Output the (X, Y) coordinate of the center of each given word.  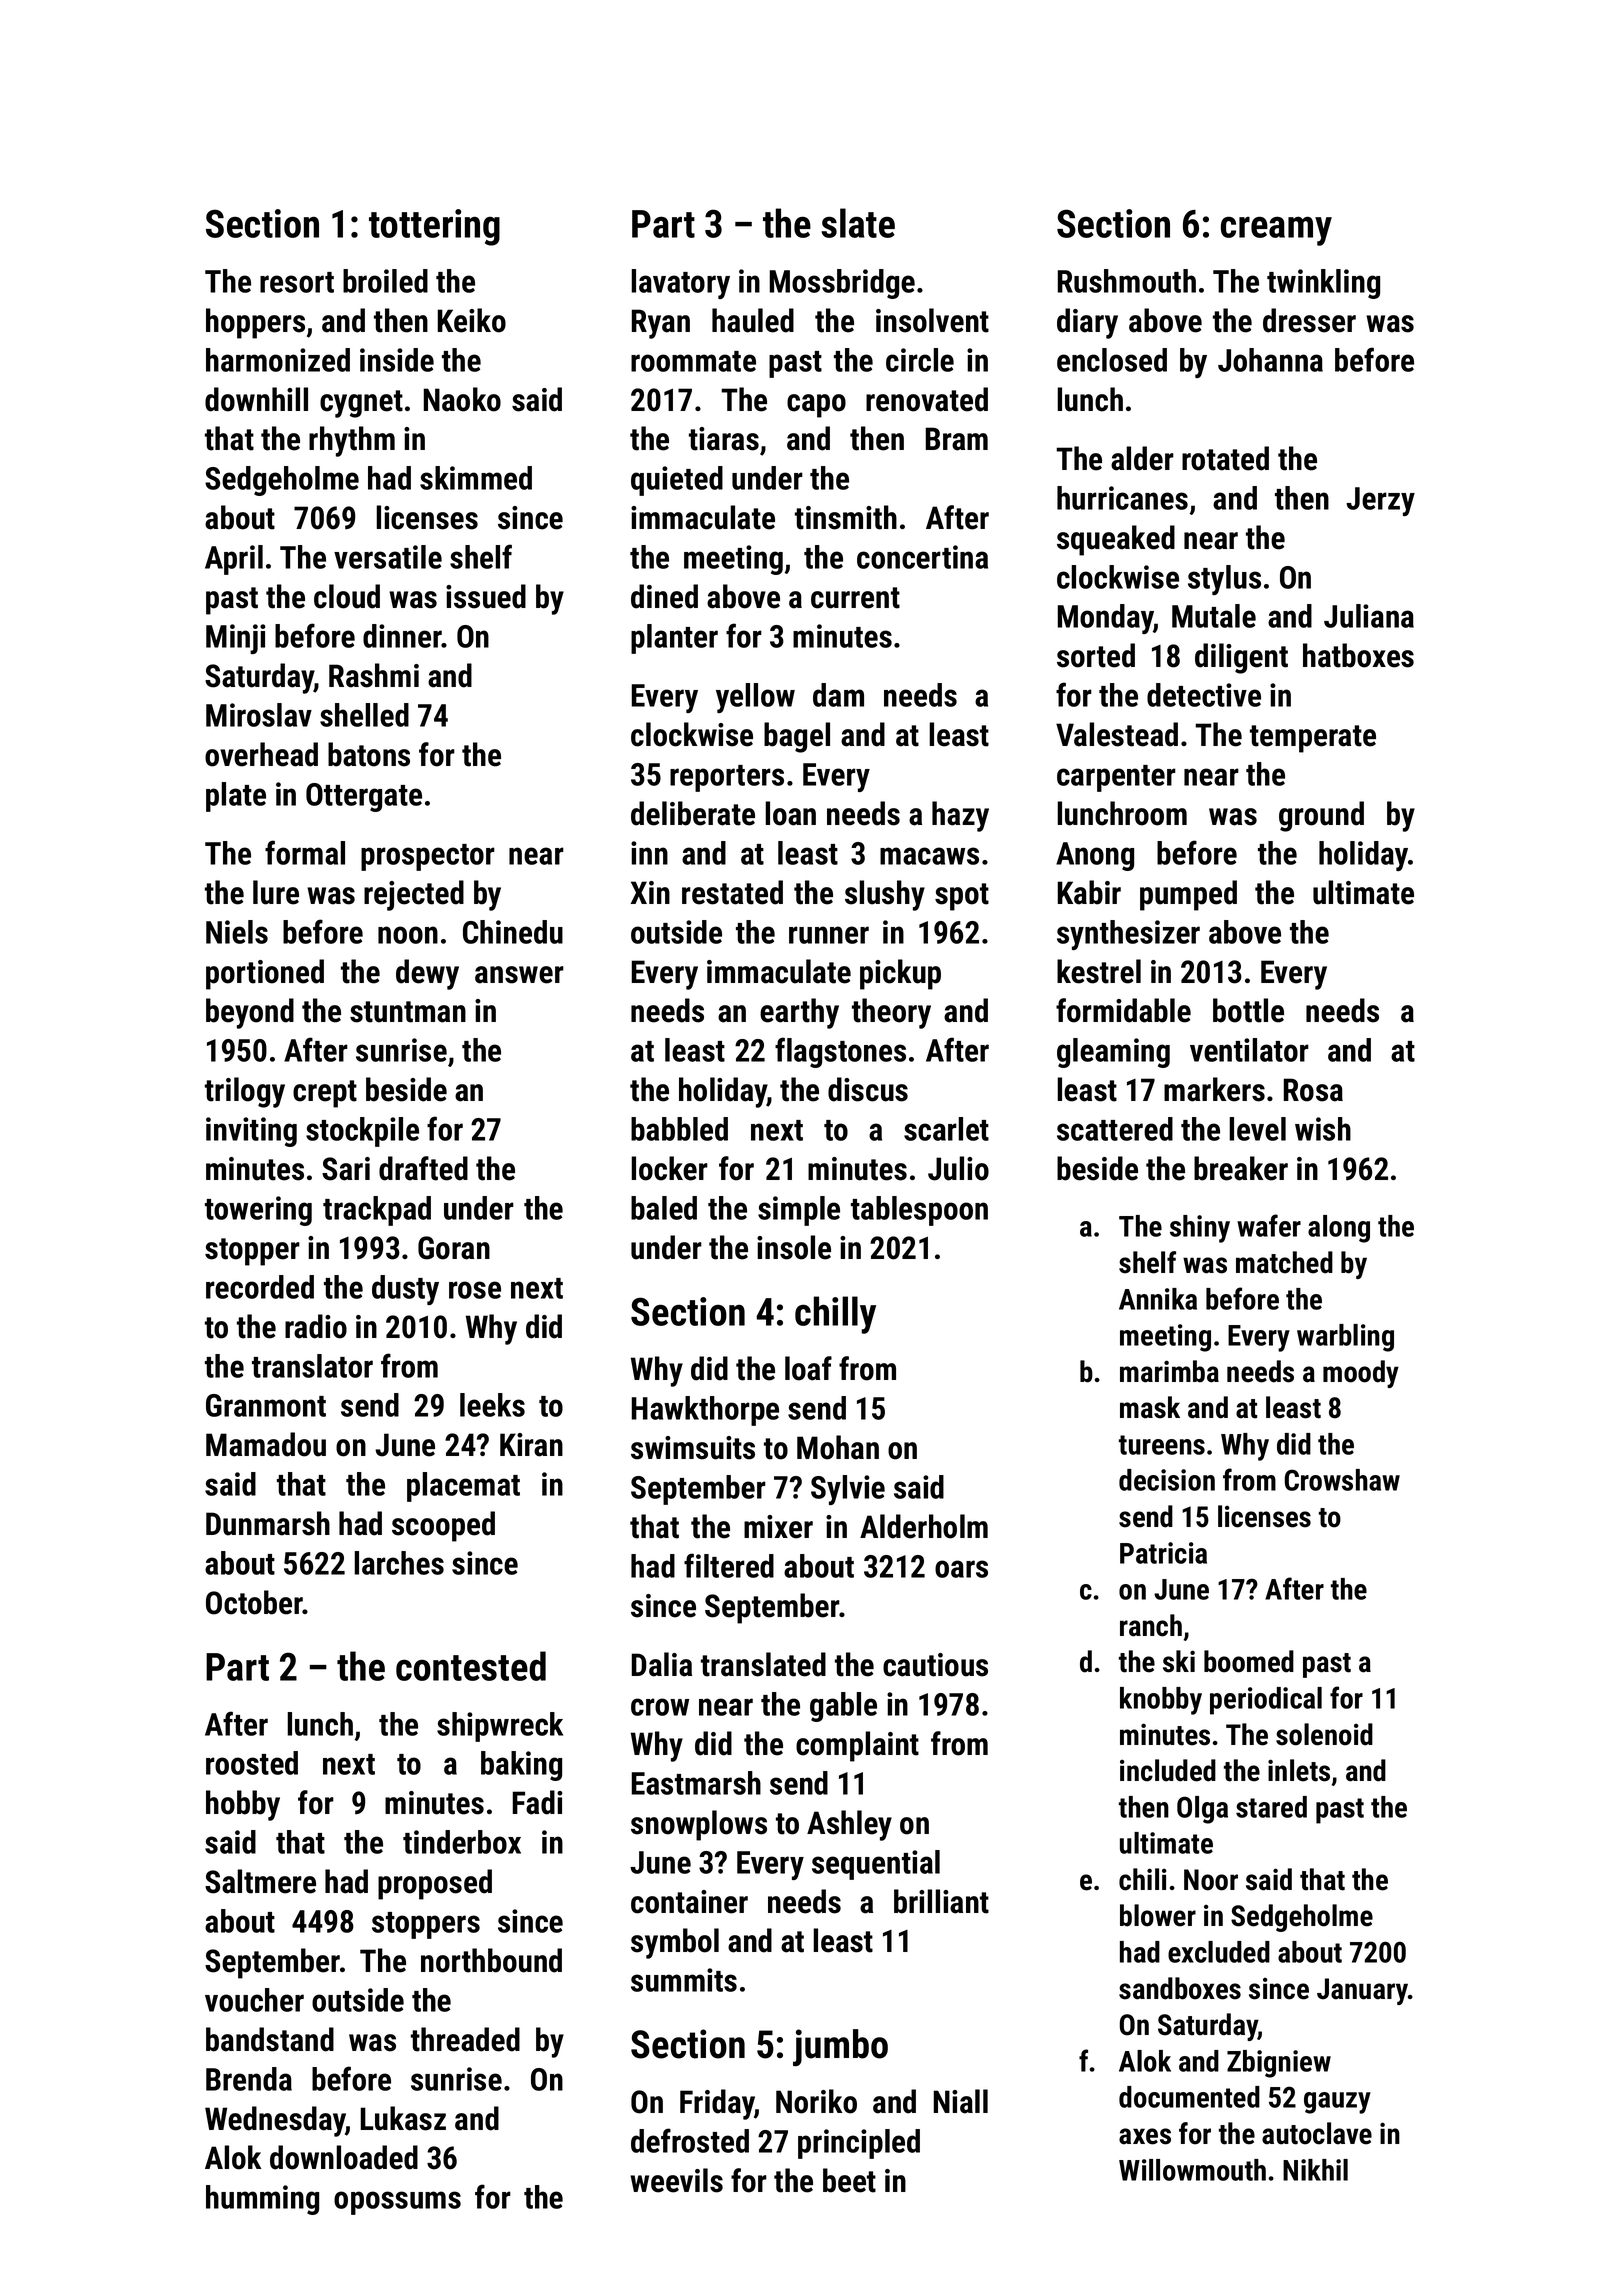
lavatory (680, 284)
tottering (434, 227)
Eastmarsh (696, 1783)
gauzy (1337, 2103)
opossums (397, 2203)
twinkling (1323, 284)
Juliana (1369, 616)
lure (276, 892)
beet (849, 2180)
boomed (1249, 1661)
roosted (252, 1763)
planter (674, 639)
